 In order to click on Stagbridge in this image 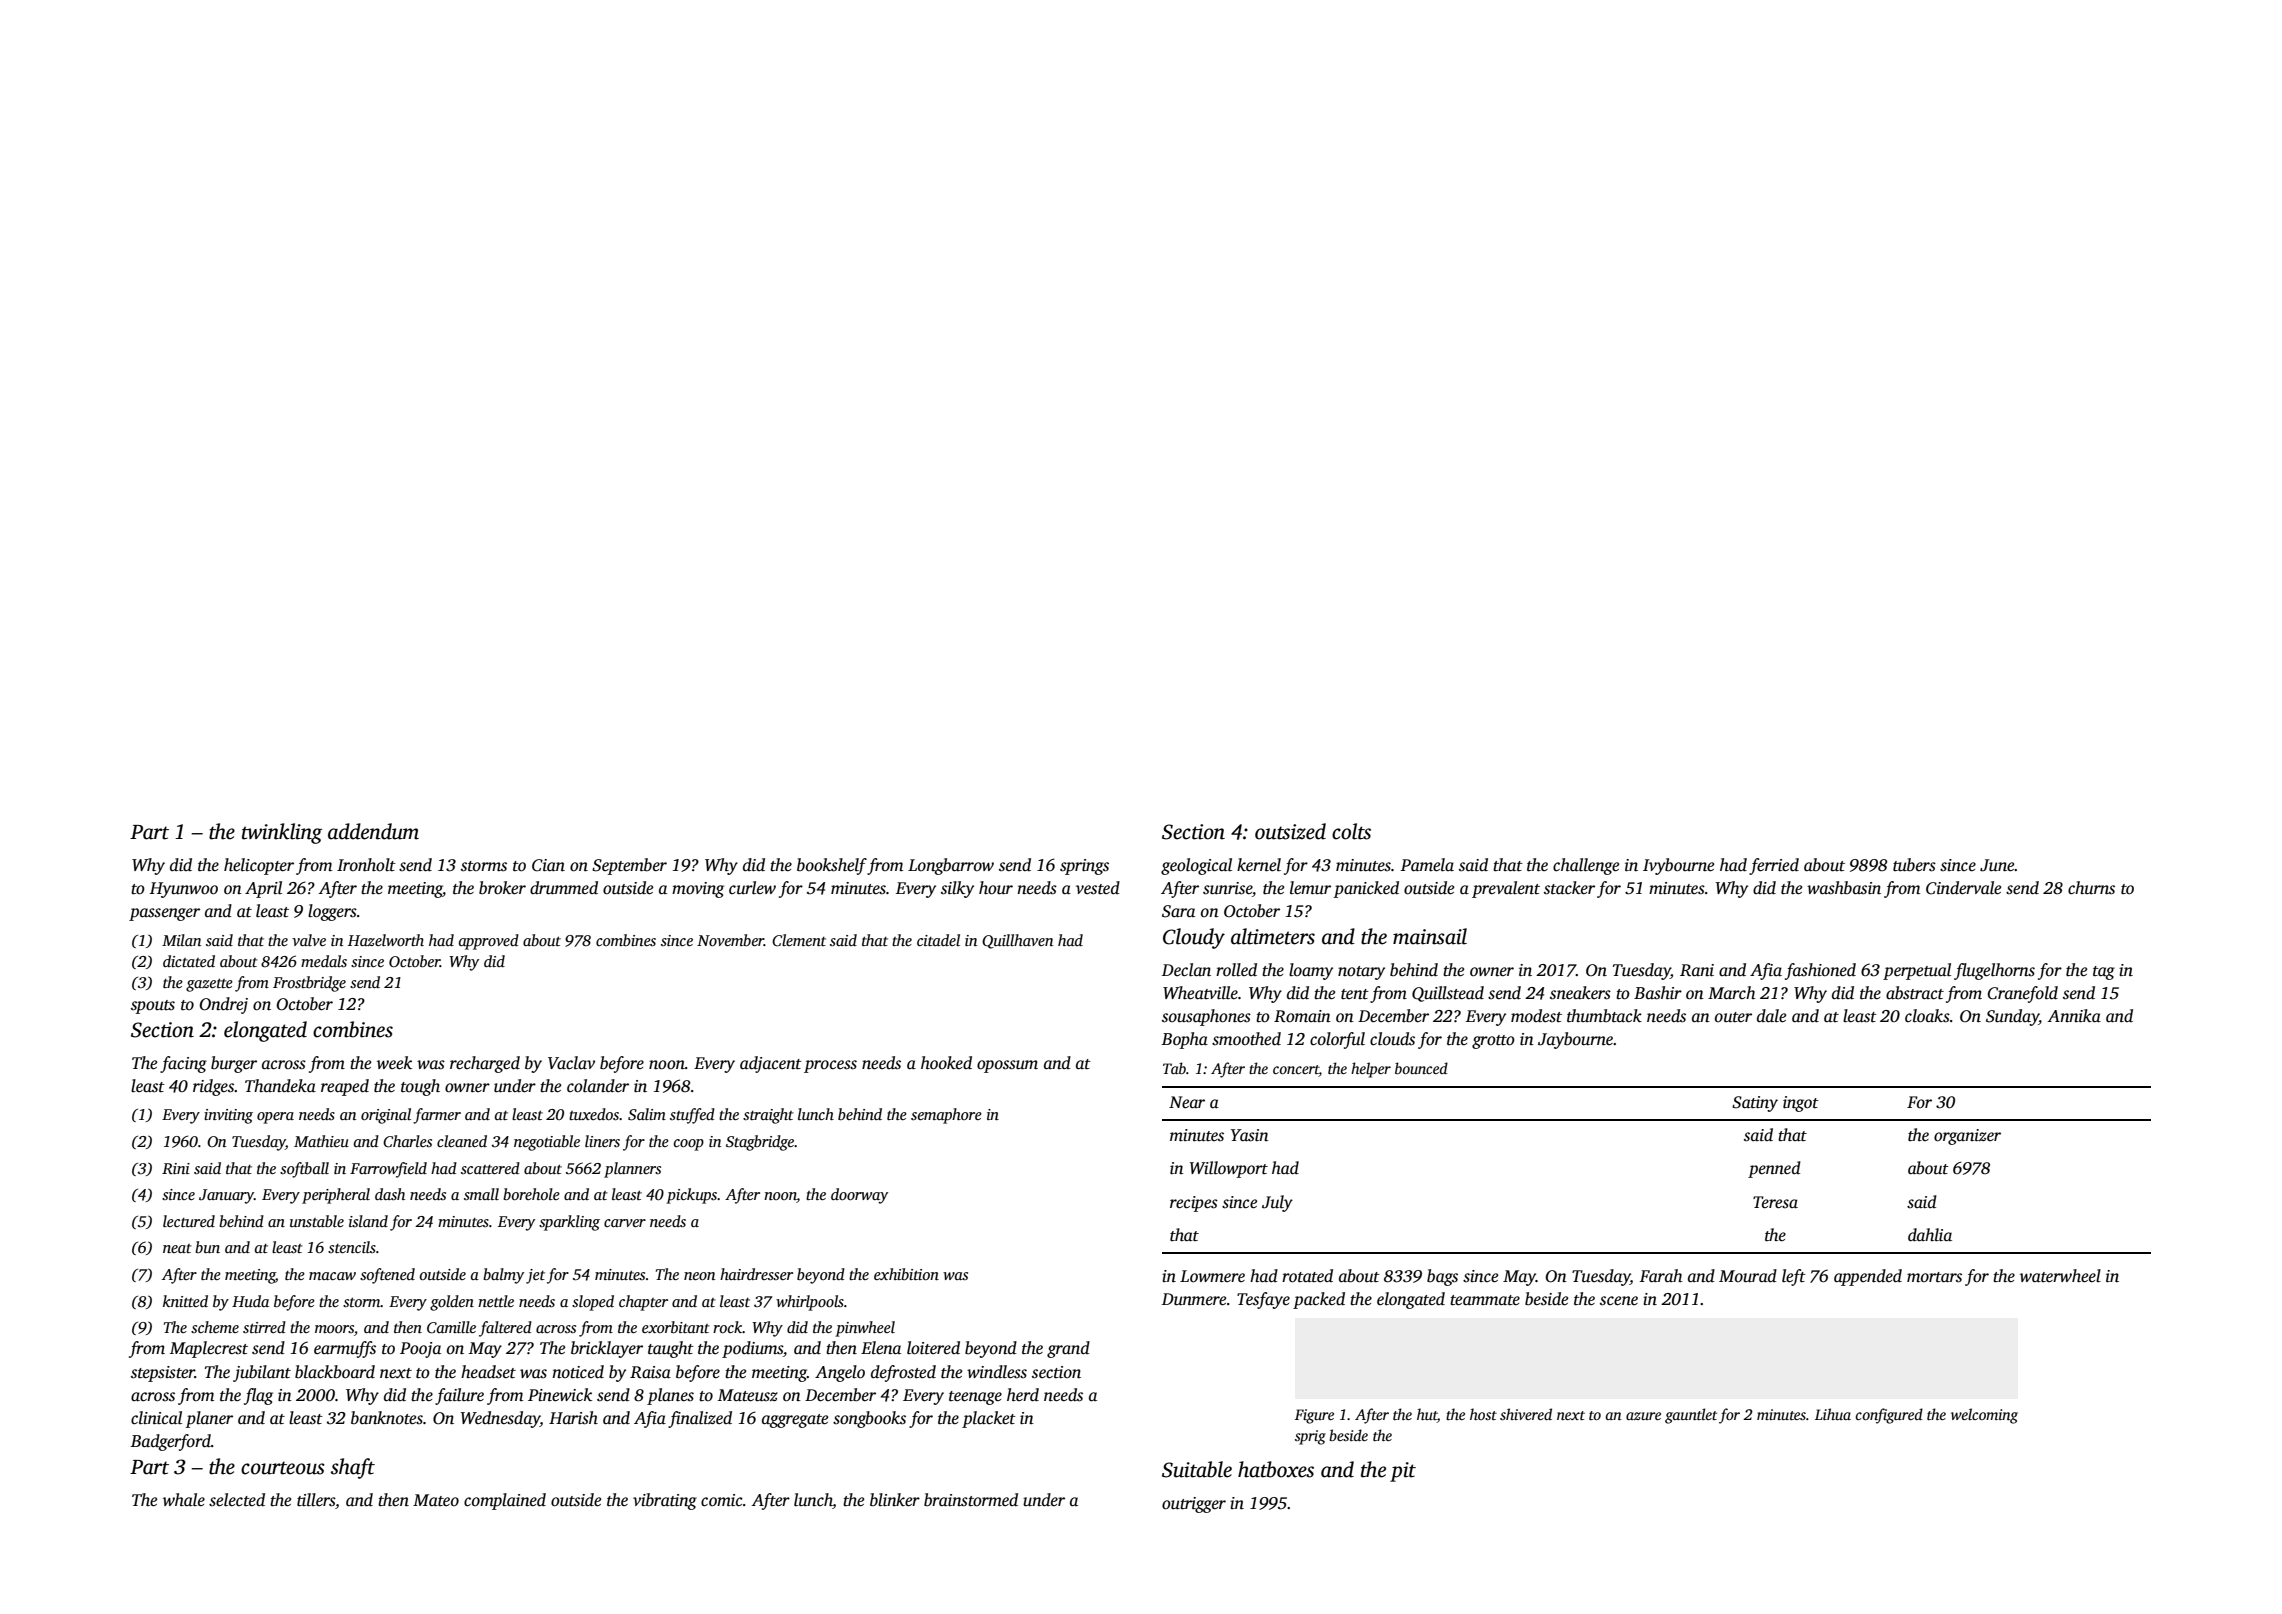, I will do `click(760, 1143)`.
